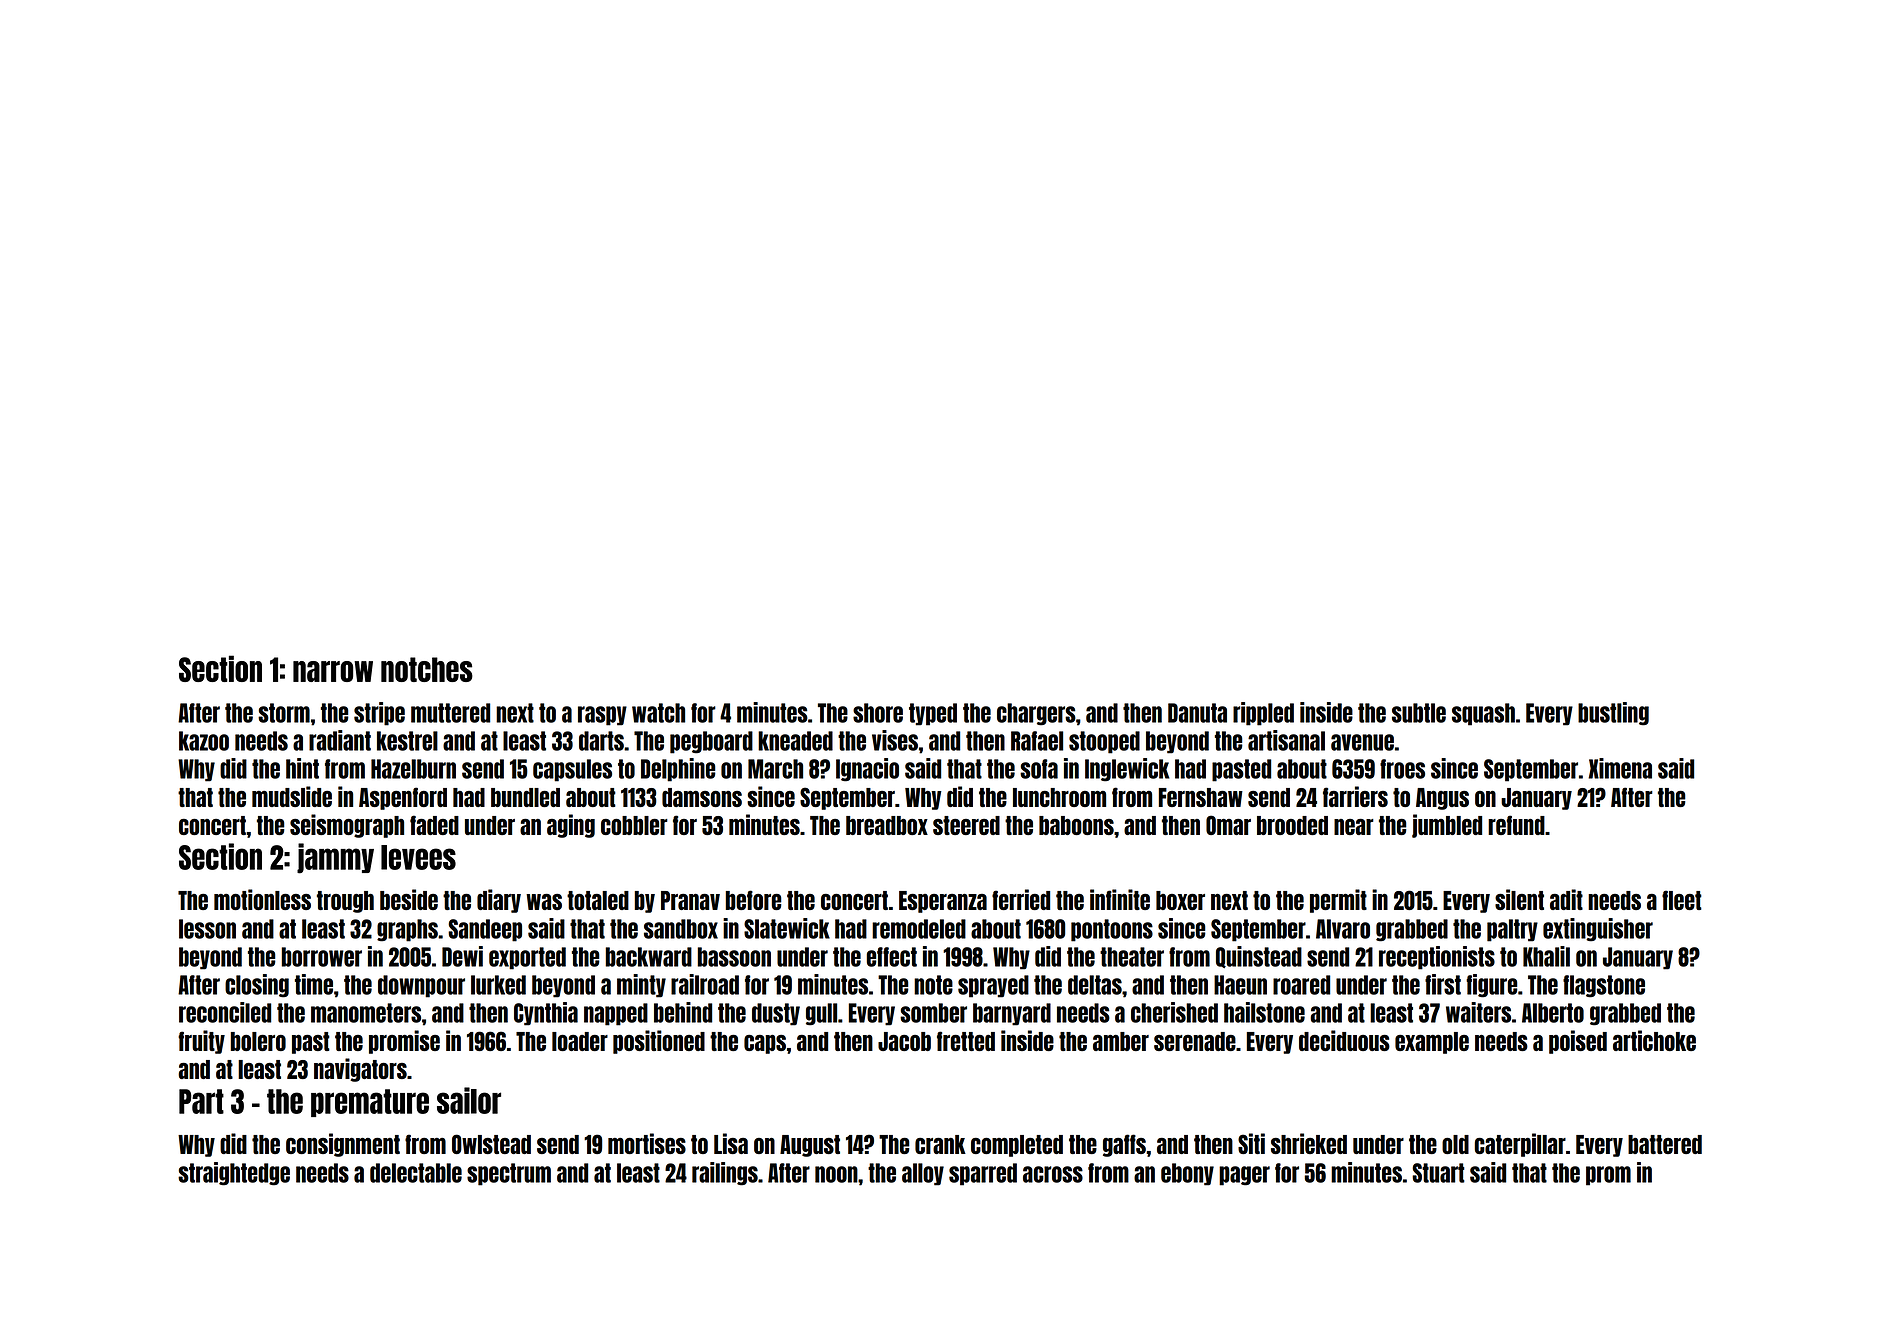  What do you see at coordinates (335, 858) in the screenshot?
I see `jammy` at bounding box center [335, 858].
